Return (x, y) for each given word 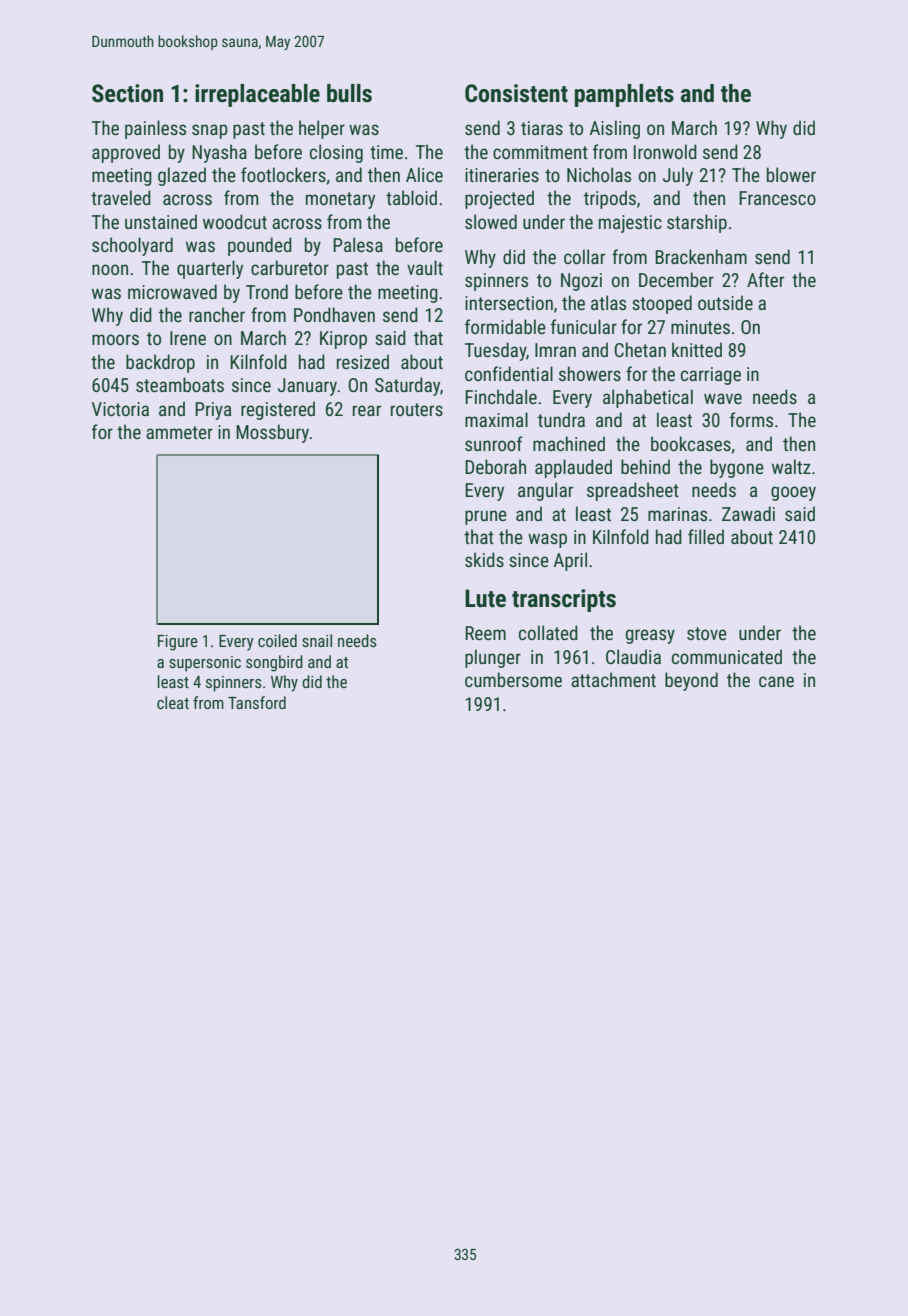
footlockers (283, 174)
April (570, 561)
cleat (173, 702)
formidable (505, 326)
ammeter (179, 432)
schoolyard (132, 246)
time (386, 152)
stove (707, 633)
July (678, 176)
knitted (697, 349)
